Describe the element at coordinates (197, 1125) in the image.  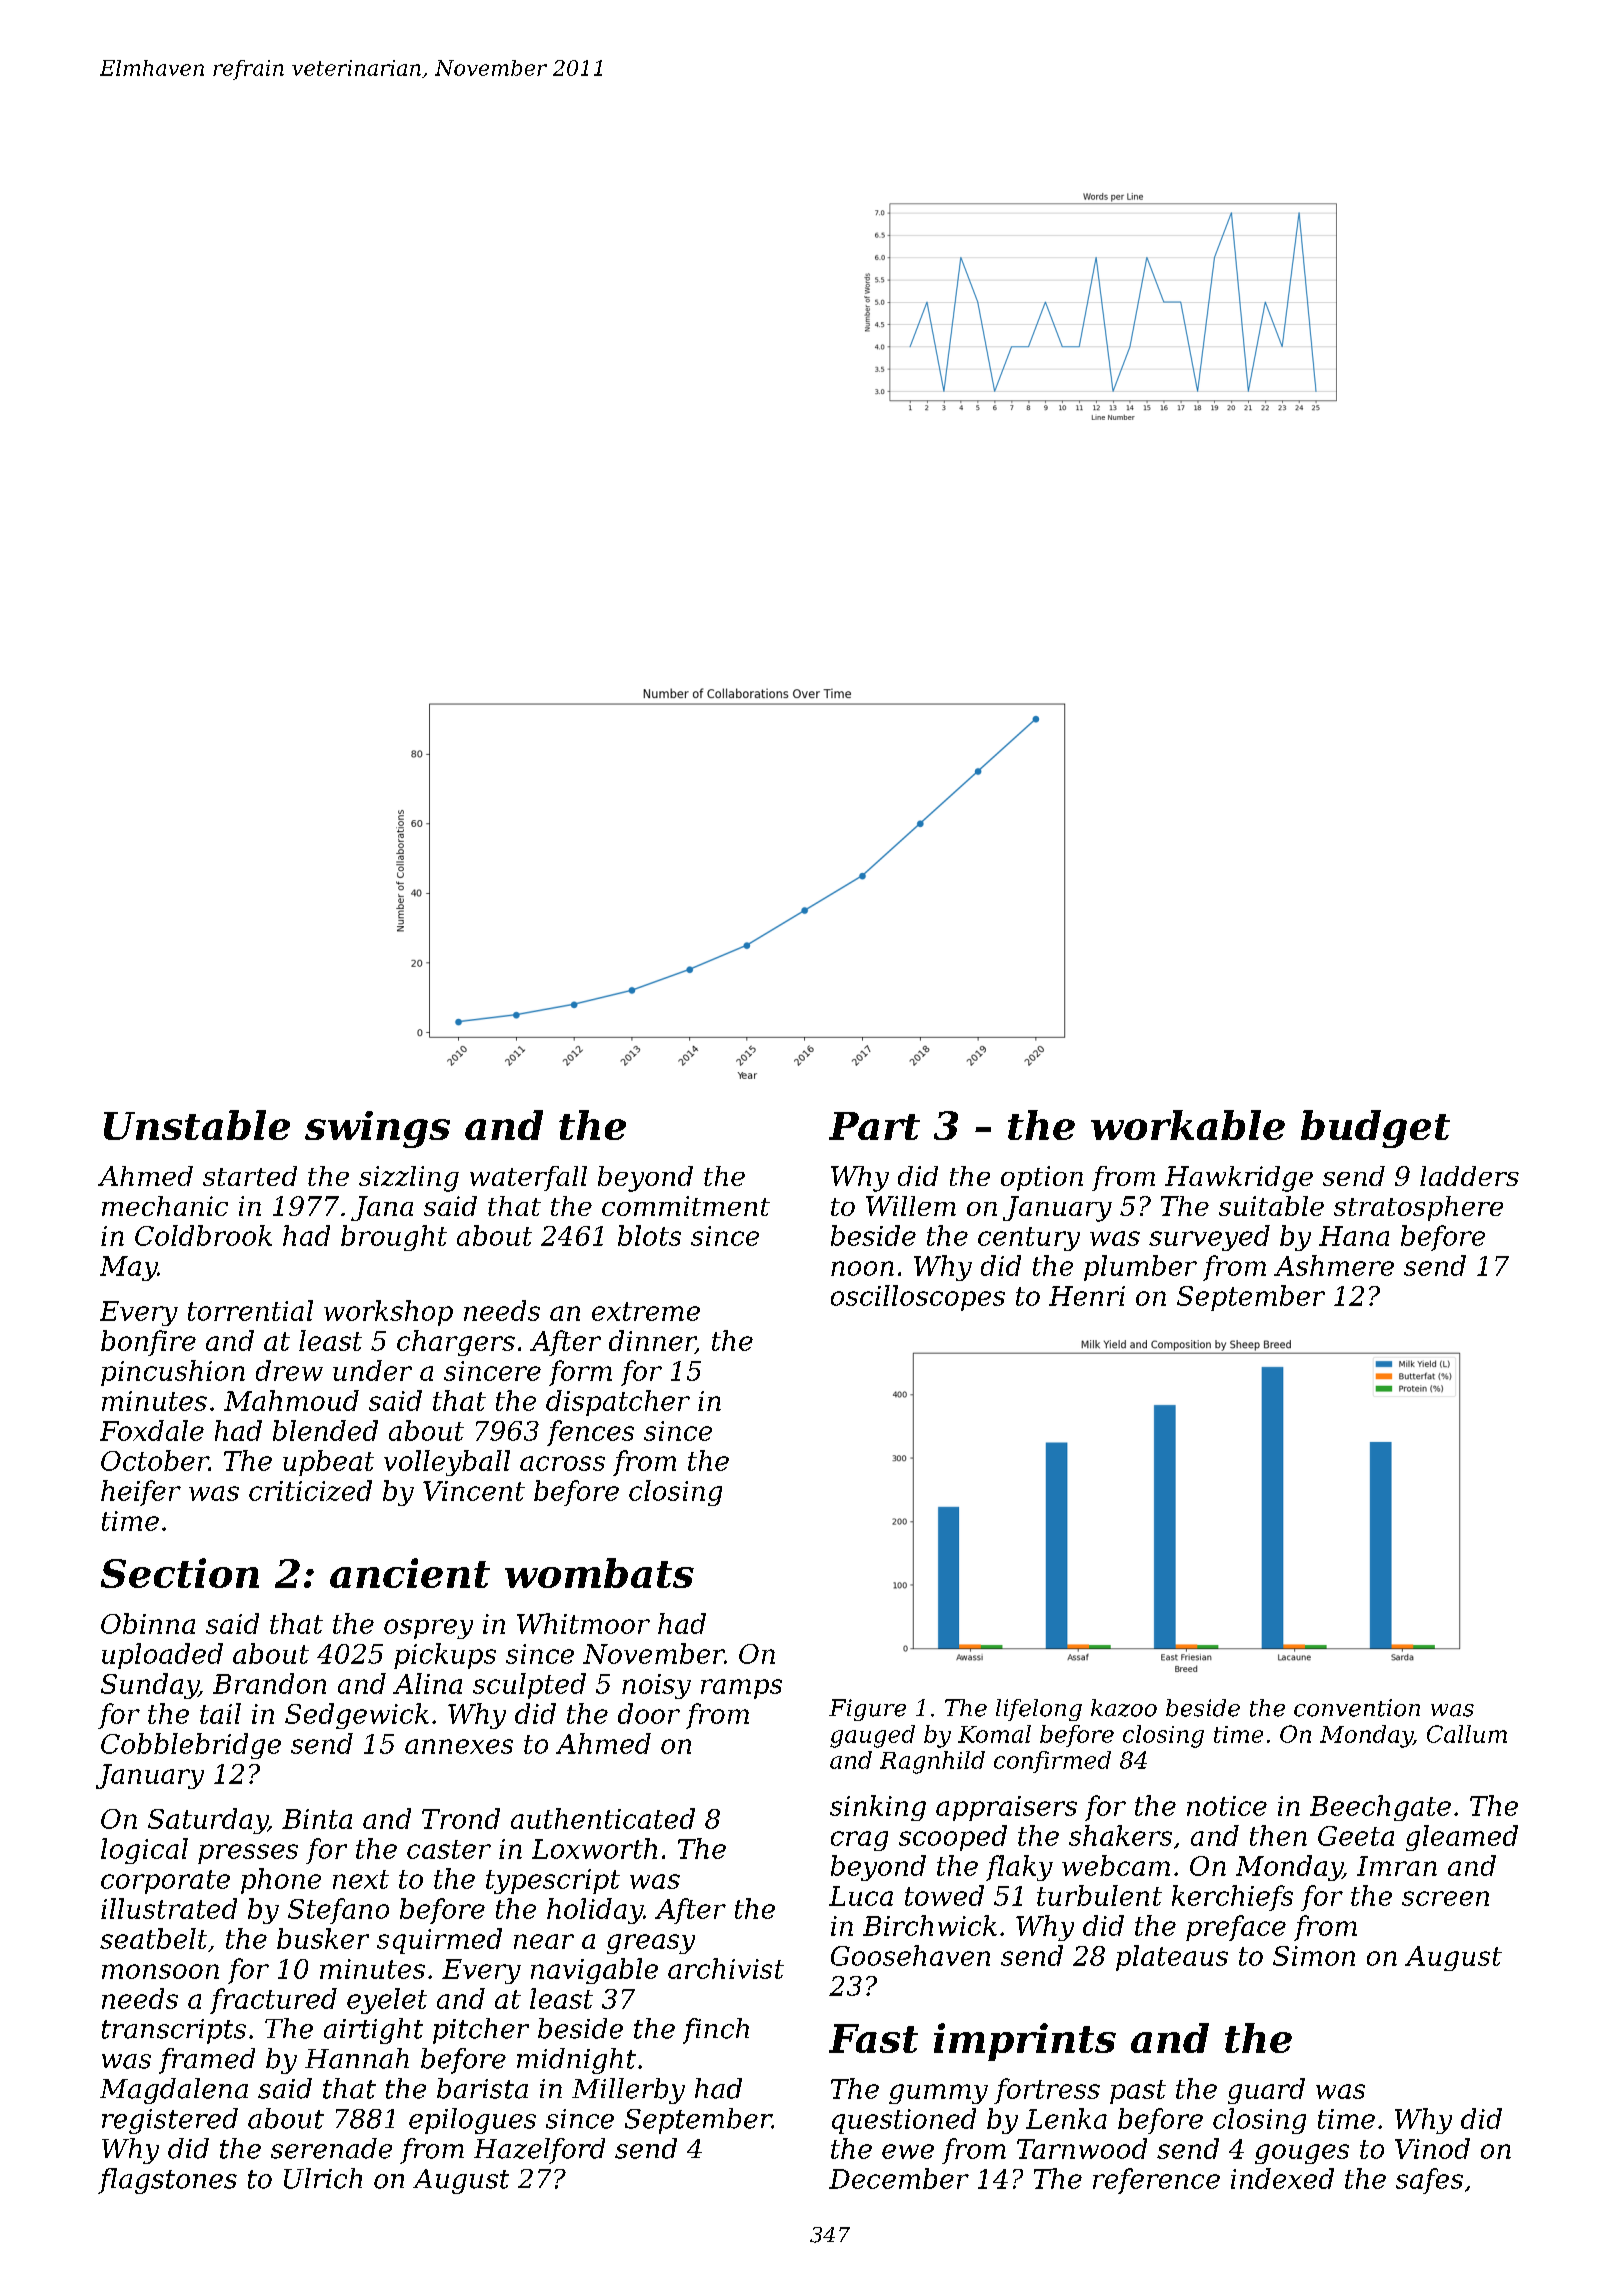
I see `Unstable` at that location.
